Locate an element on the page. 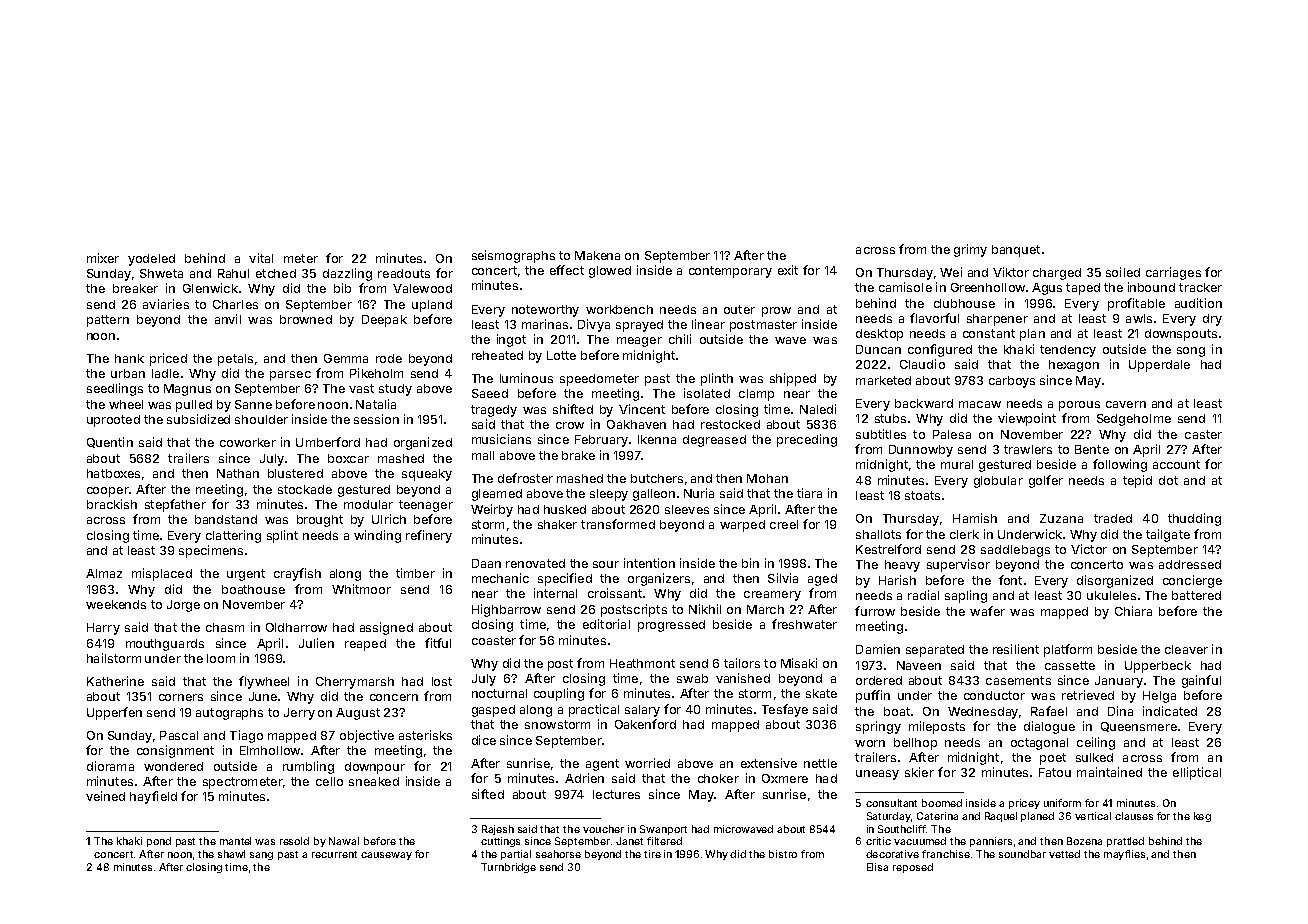  luminous is located at coordinates (526, 378).
